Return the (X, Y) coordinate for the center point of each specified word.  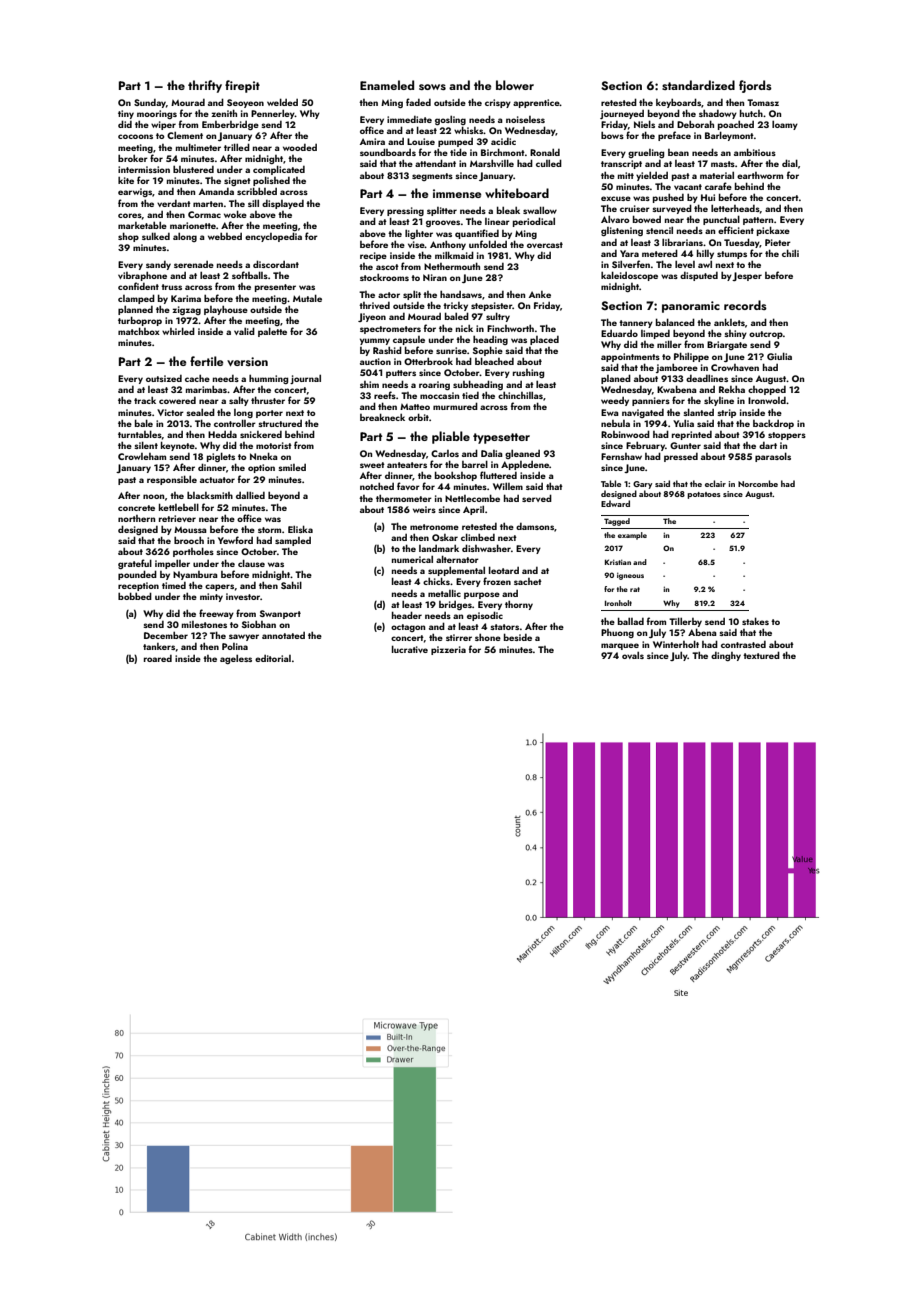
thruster (268, 400)
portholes (193, 552)
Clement (185, 135)
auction (375, 361)
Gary (642, 485)
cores (130, 215)
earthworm (760, 175)
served (537, 498)
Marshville (492, 163)
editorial (273, 658)
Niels (644, 124)
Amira (372, 141)
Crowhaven (735, 367)
